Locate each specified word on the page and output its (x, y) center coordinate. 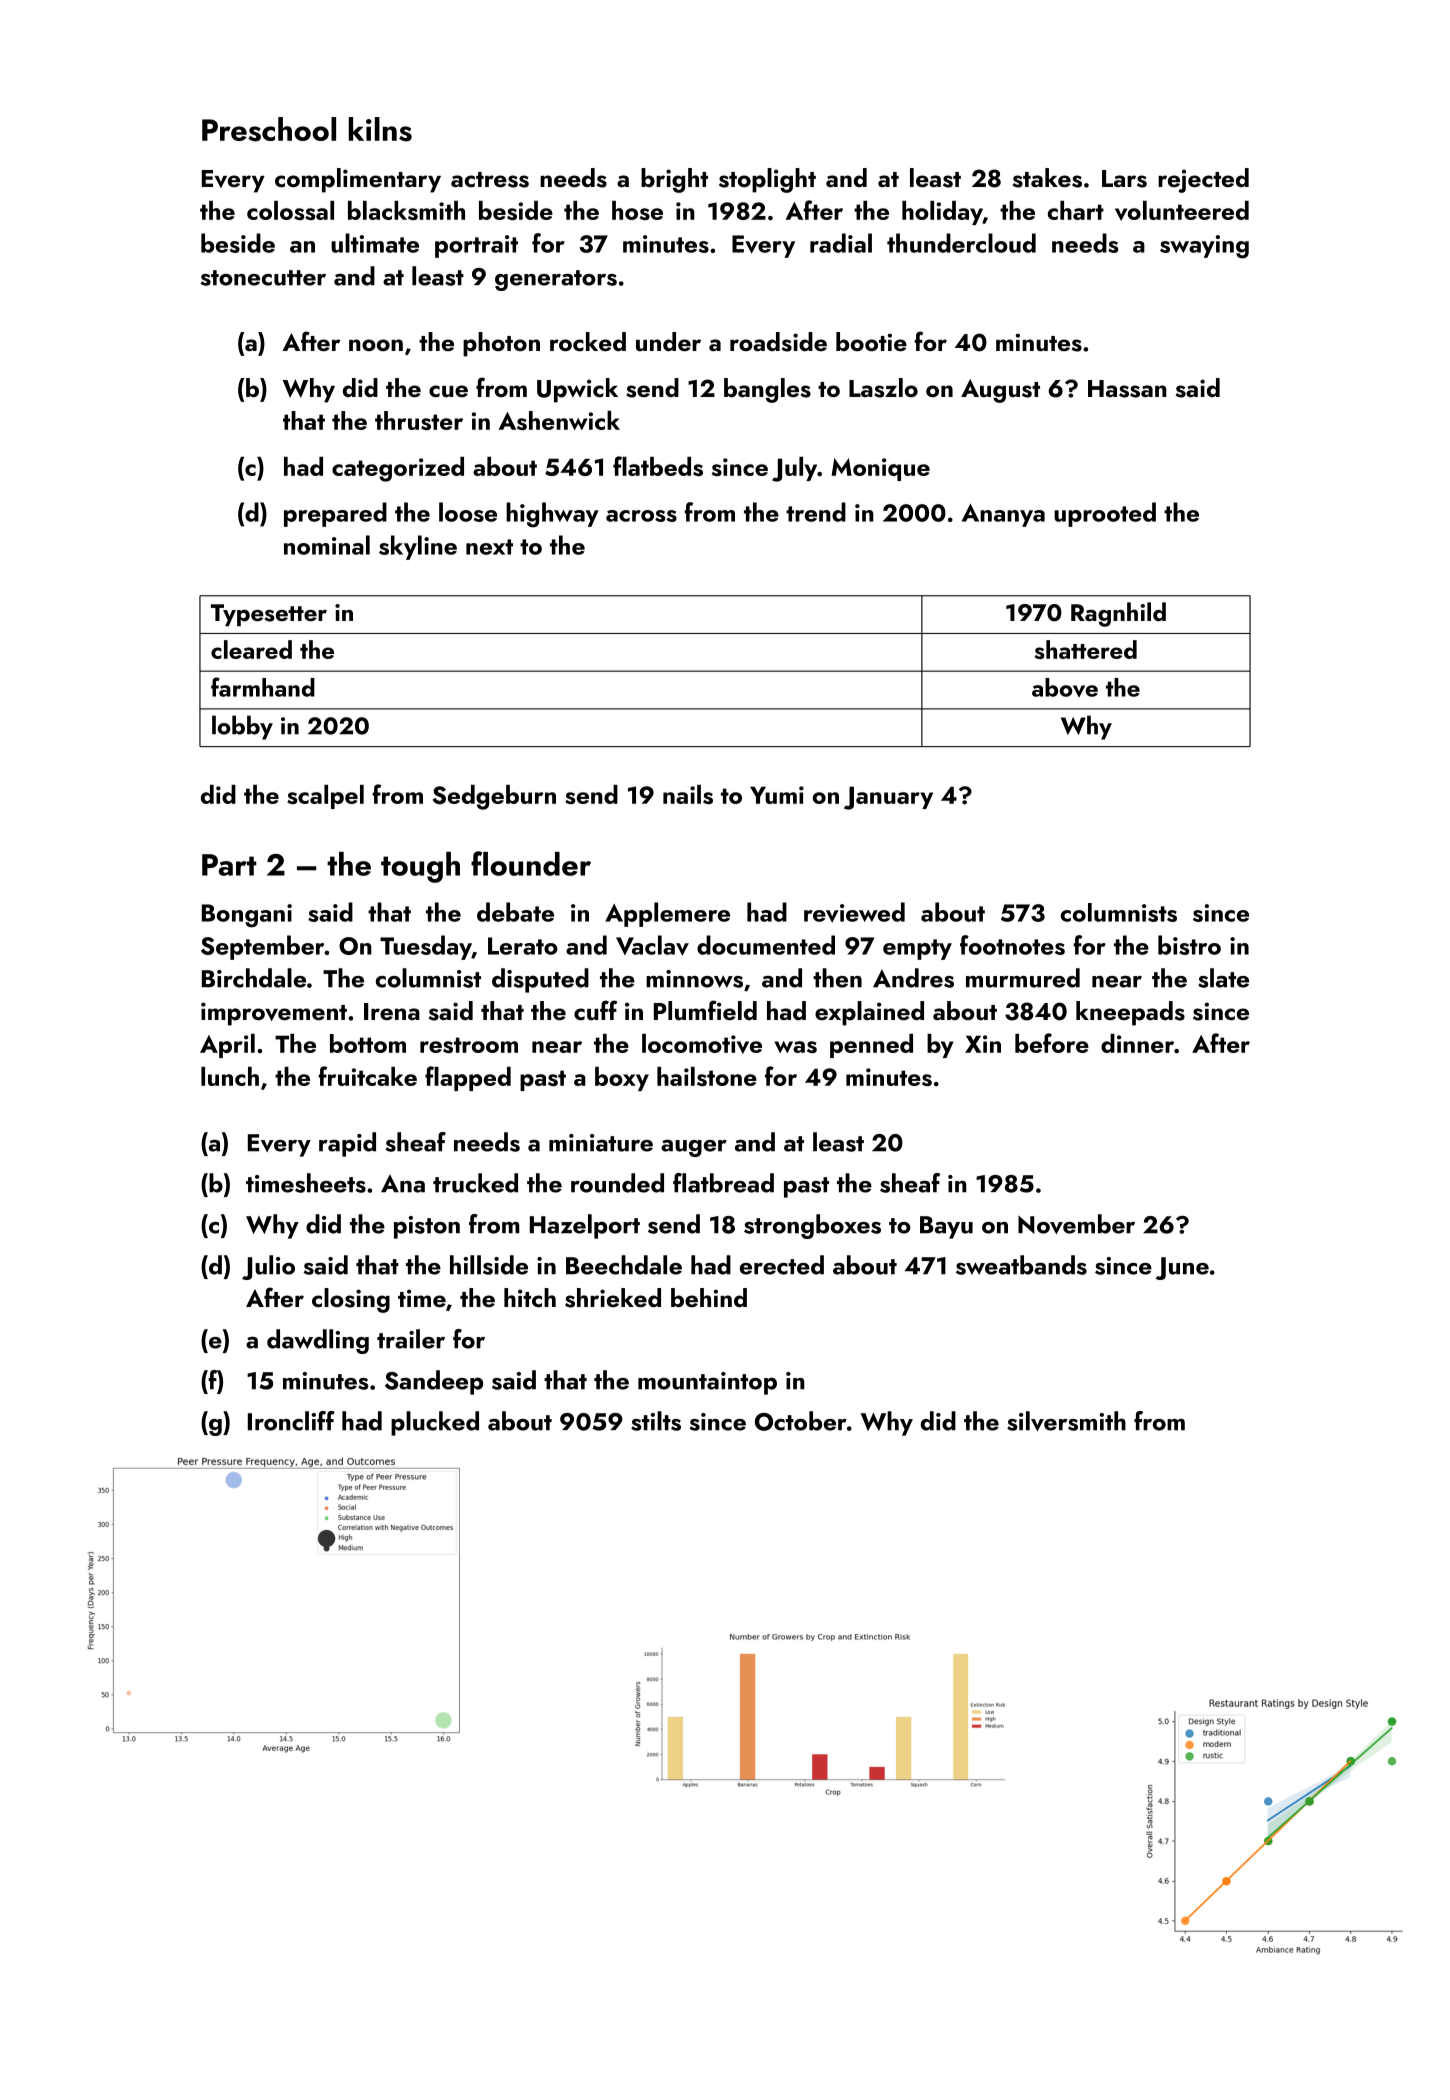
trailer (411, 1339)
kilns (380, 129)
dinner (1137, 1043)
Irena (392, 1011)
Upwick (577, 390)
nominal (327, 545)
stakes (1047, 178)
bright (674, 180)
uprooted (1105, 514)
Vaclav (652, 945)
